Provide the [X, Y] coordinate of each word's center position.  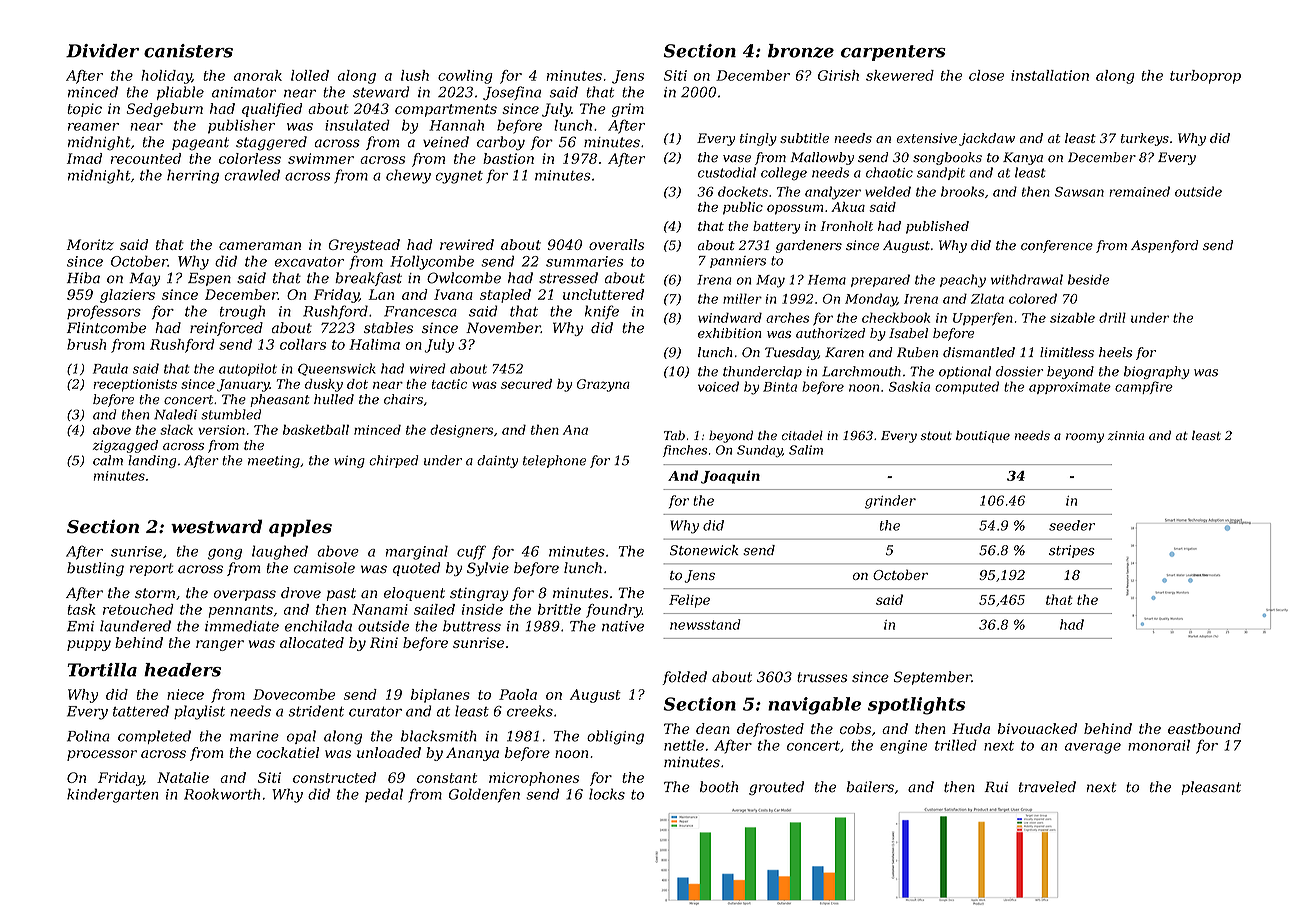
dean [713, 728]
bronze [801, 51]
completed [154, 737]
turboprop [1205, 77]
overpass [245, 595]
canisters [188, 51]
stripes [1072, 551]
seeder [1072, 525]
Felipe [689, 601]
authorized [830, 333]
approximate [1070, 388]
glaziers [127, 296]
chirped [394, 461]
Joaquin [730, 477]
